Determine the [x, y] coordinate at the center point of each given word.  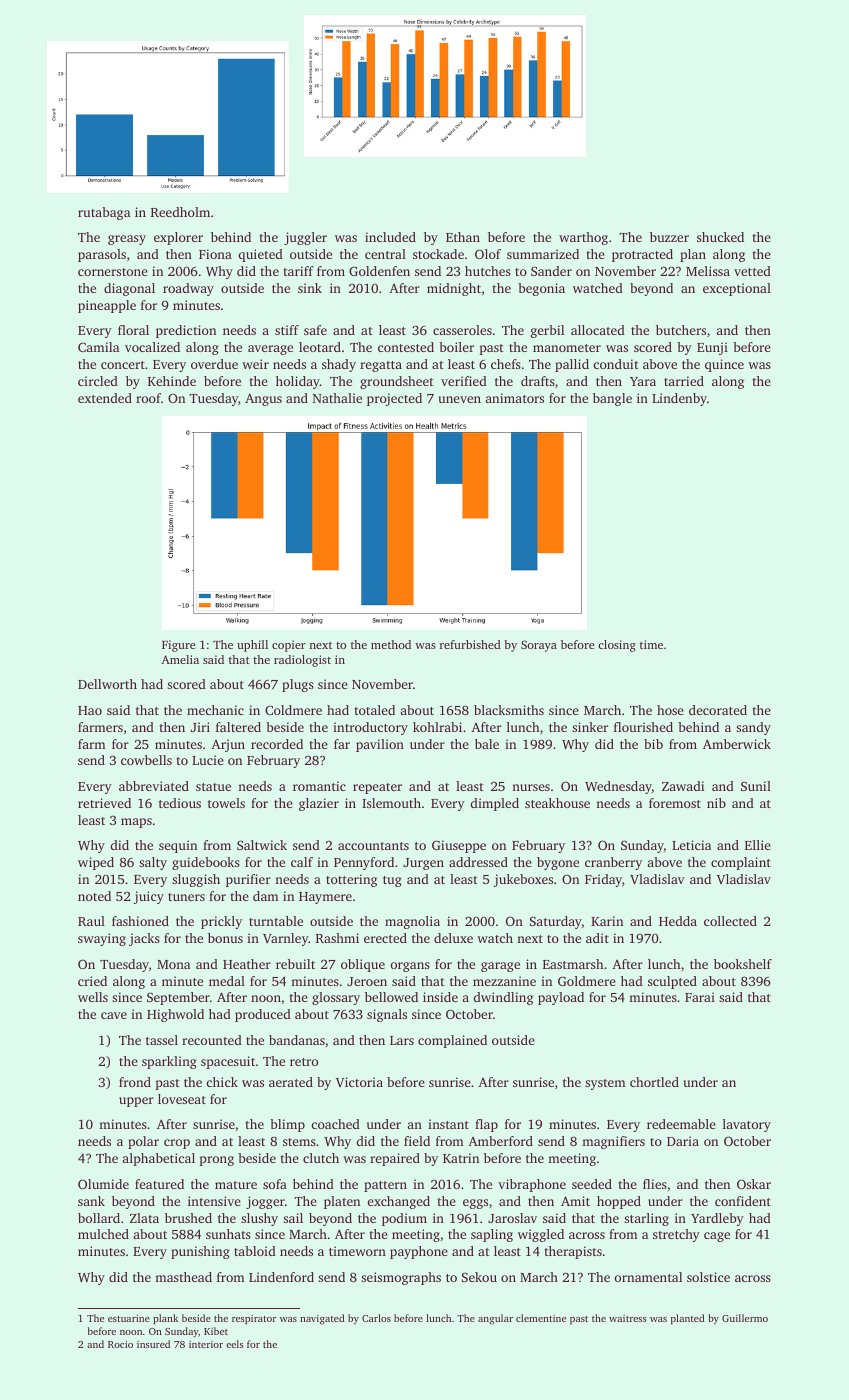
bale [487, 744]
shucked [720, 237]
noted [94, 896]
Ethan [463, 237]
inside [440, 997]
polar [143, 1142]
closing [617, 646]
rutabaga [104, 213]
